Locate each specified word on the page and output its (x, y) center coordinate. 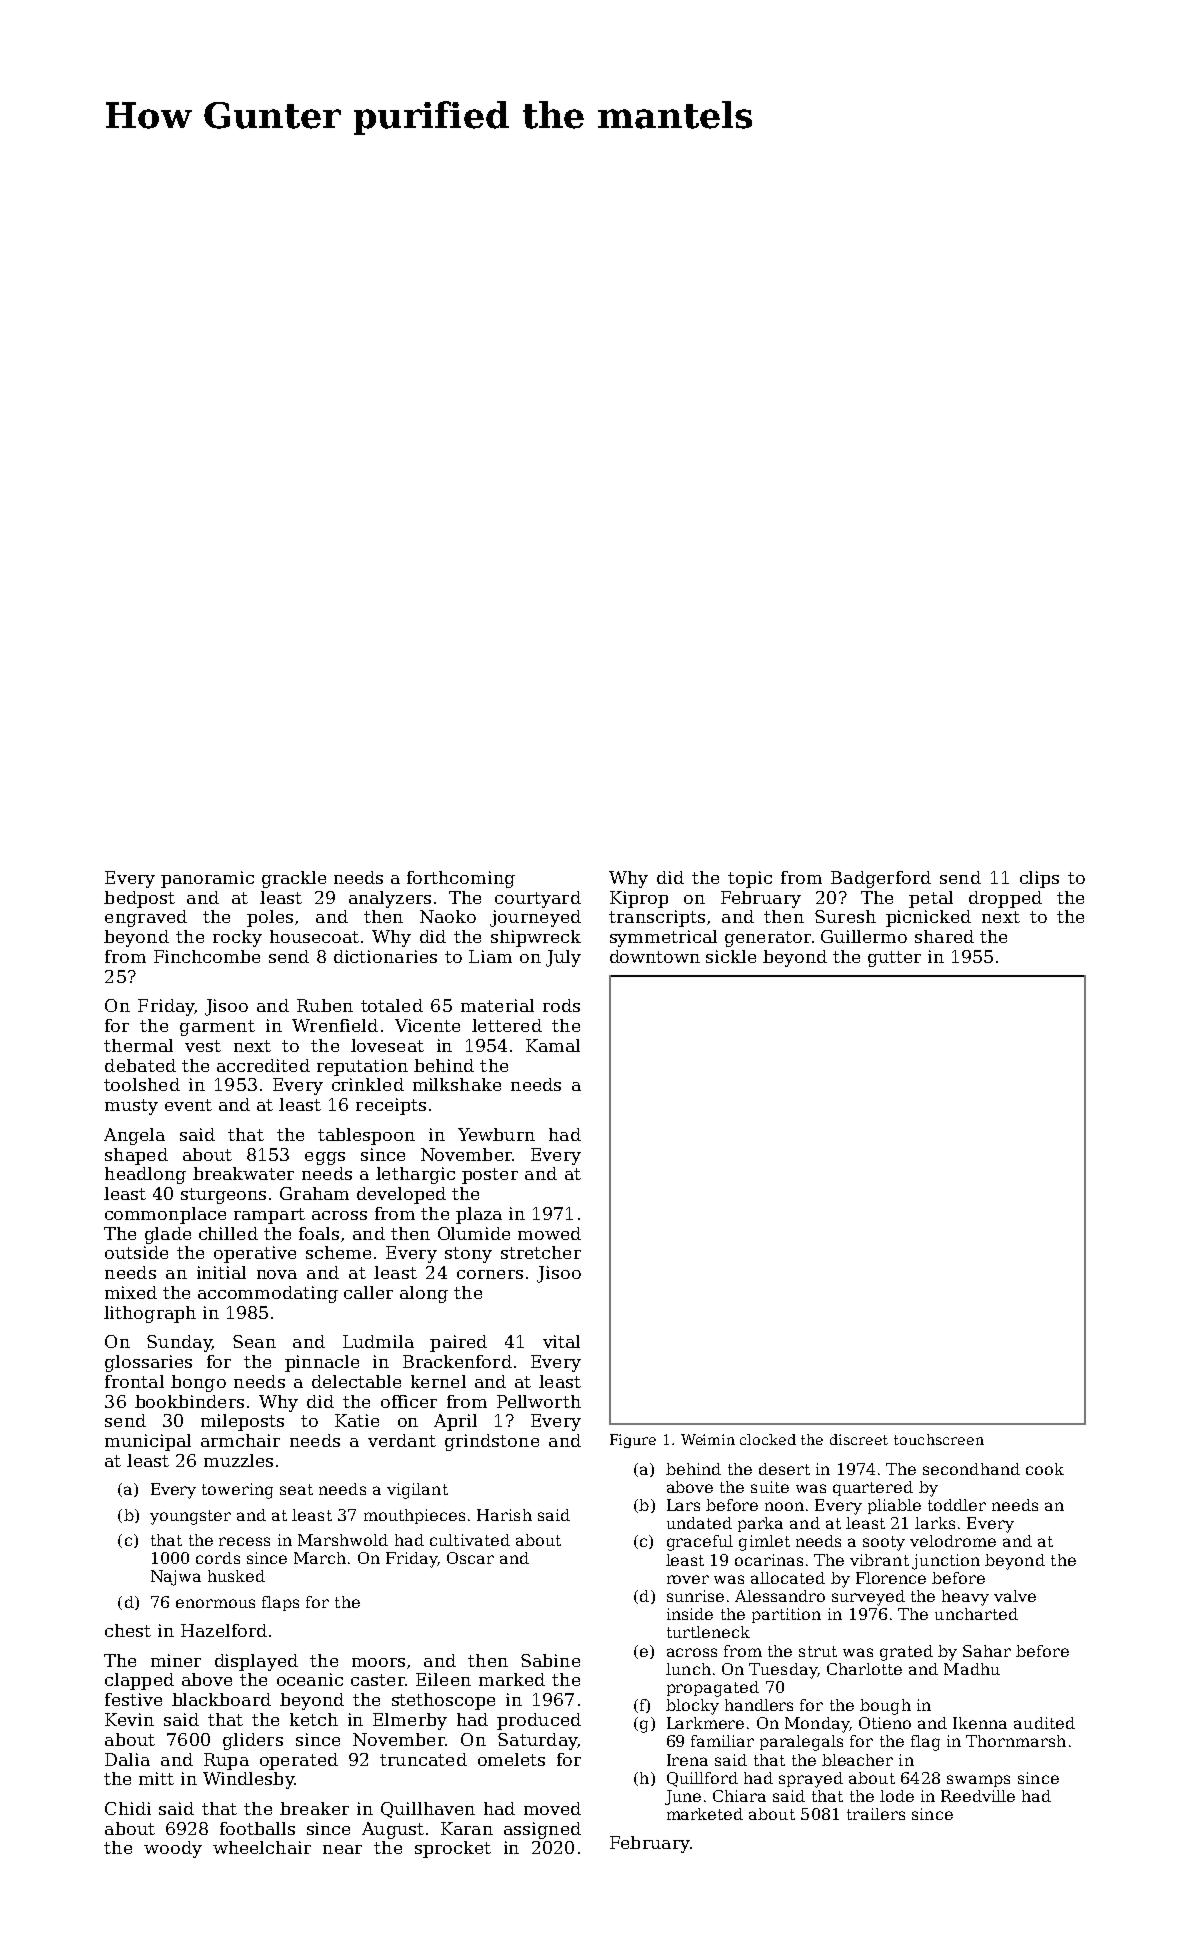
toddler (957, 1505)
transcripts (657, 918)
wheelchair (262, 1847)
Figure (633, 1441)
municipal (148, 1442)
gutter (894, 959)
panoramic (207, 879)
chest (128, 1630)
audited (1044, 1723)
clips (1039, 879)
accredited (263, 1065)
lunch (688, 1669)
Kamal (553, 1045)
